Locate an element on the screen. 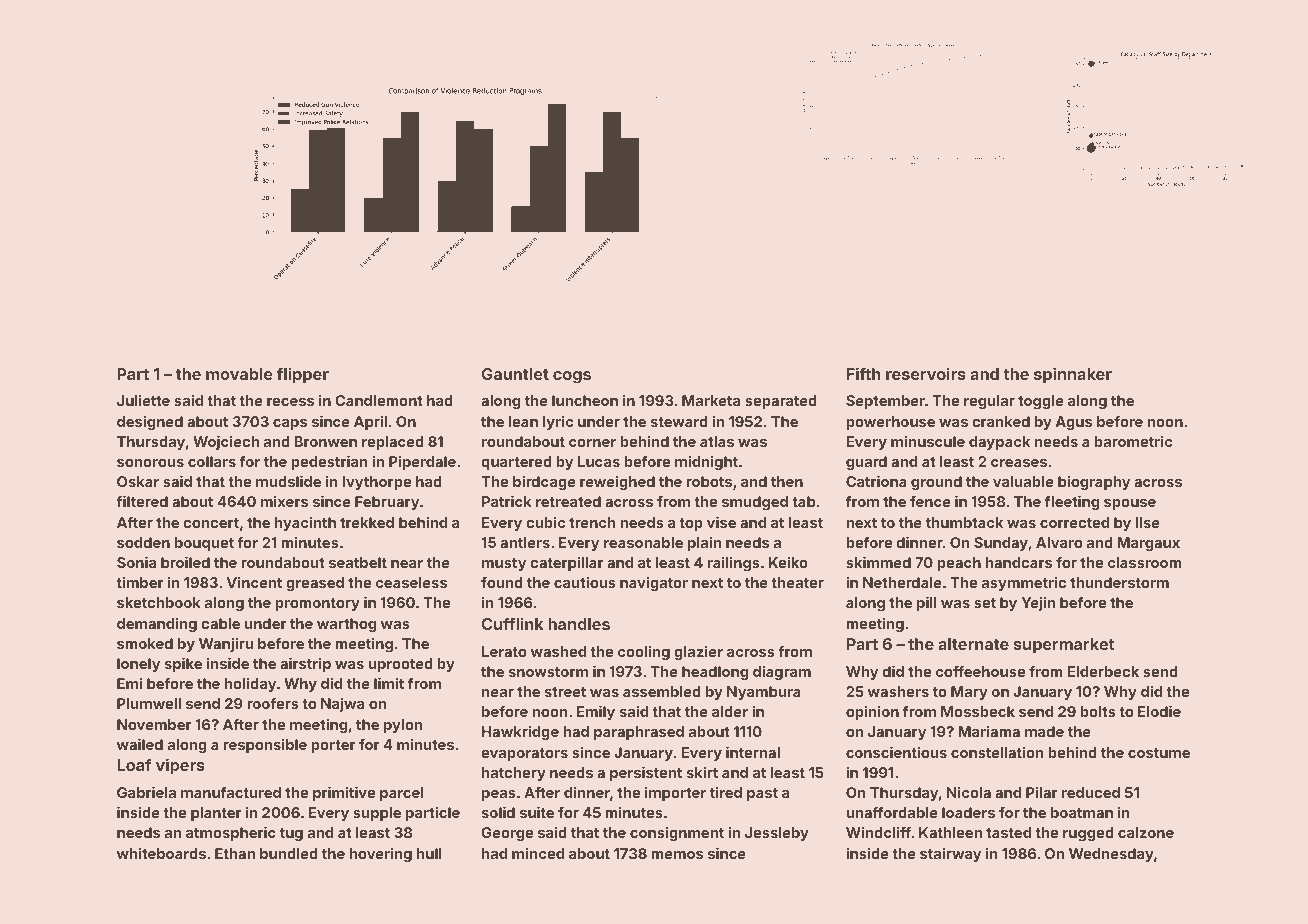 The width and height of the screenshot is (1308, 924). sodden is located at coordinates (143, 542).
